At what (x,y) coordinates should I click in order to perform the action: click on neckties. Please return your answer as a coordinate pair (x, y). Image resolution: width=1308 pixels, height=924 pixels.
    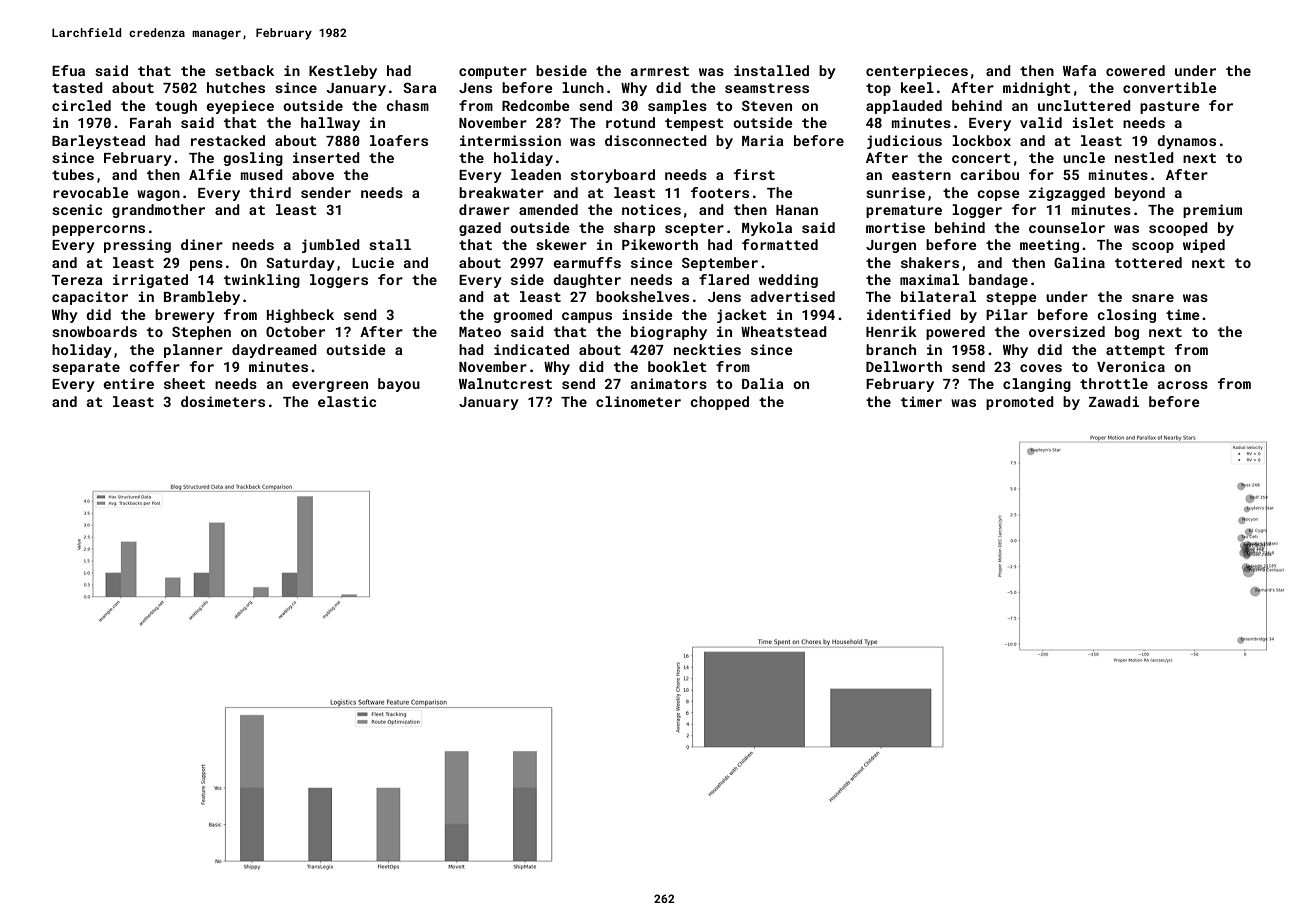
    Looking at the image, I should click on (707, 349).
